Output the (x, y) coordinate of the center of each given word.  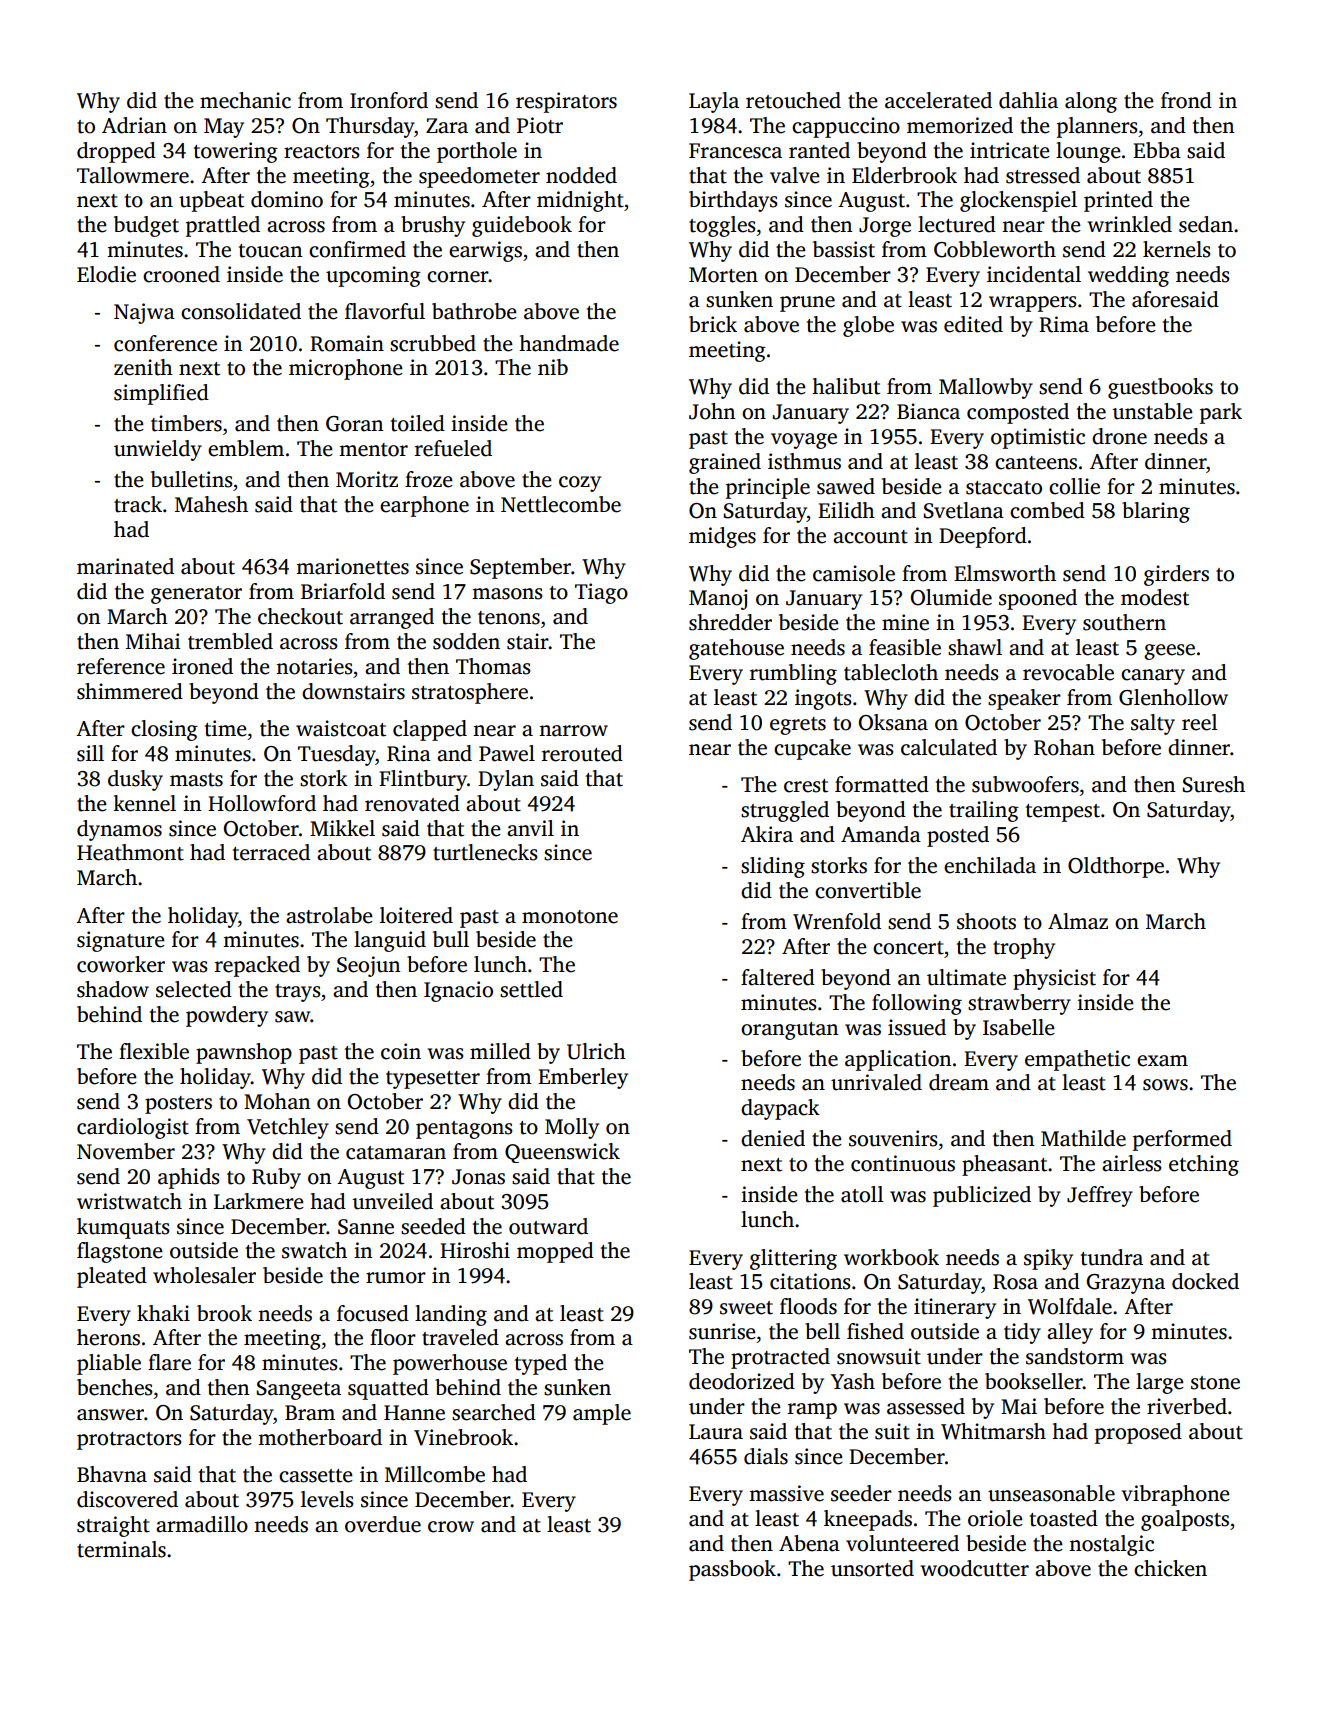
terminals (121, 1549)
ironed (202, 666)
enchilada (990, 865)
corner (458, 277)
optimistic (1038, 438)
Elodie (106, 274)
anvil (530, 828)
